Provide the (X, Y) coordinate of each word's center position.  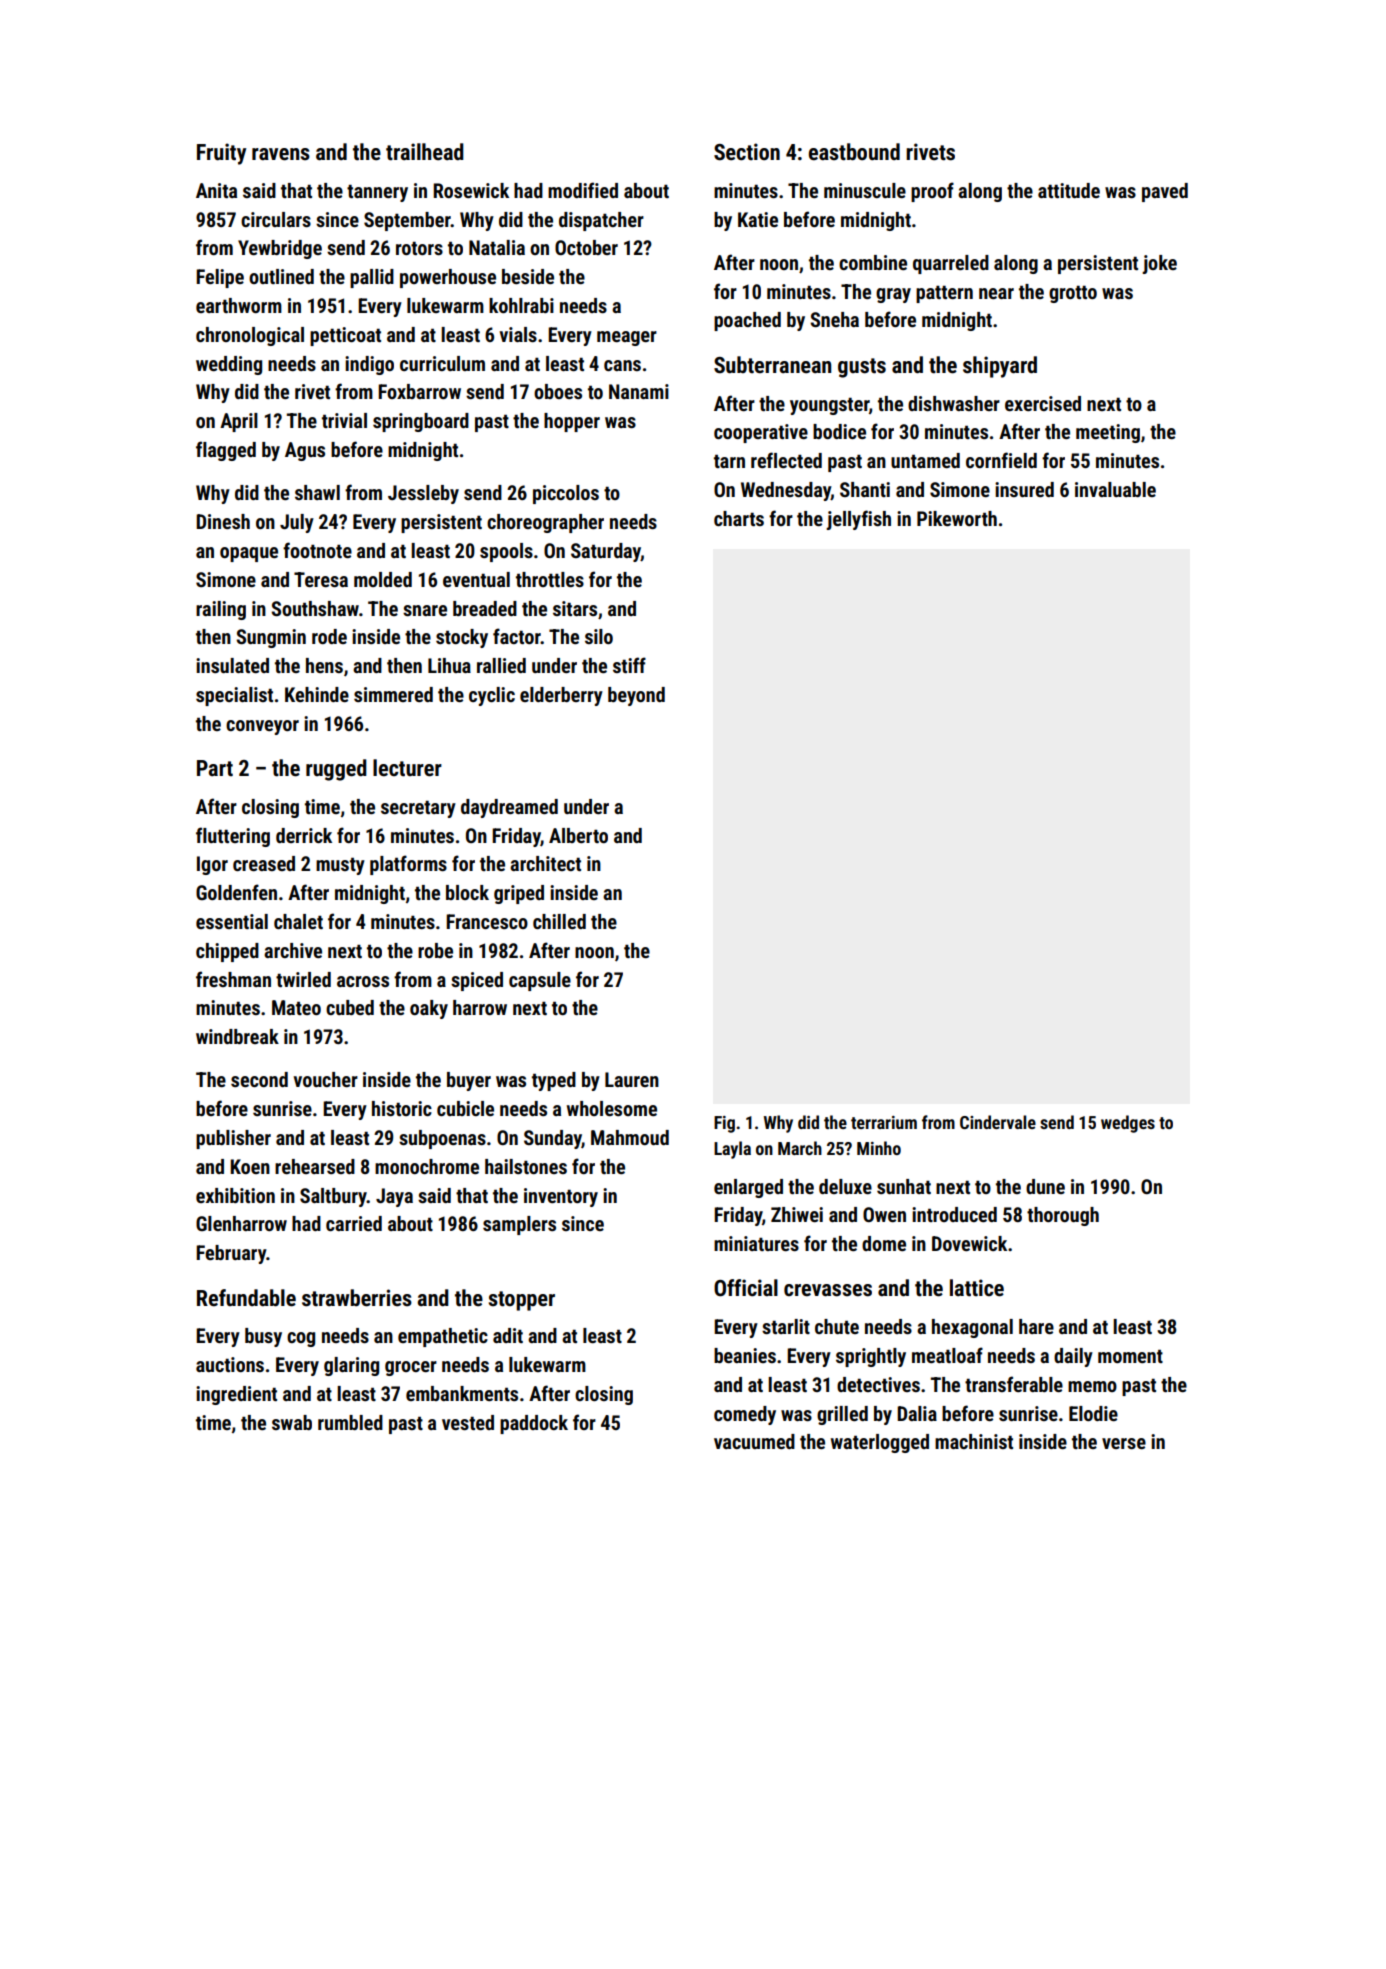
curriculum (442, 363)
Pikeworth (957, 518)
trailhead (425, 152)
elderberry (561, 696)
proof (932, 192)
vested (468, 1422)
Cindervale (998, 1122)
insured (1024, 489)
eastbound (854, 152)
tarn (729, 461)
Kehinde (317, 694)
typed (554, 1081)
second (259, 1079)
